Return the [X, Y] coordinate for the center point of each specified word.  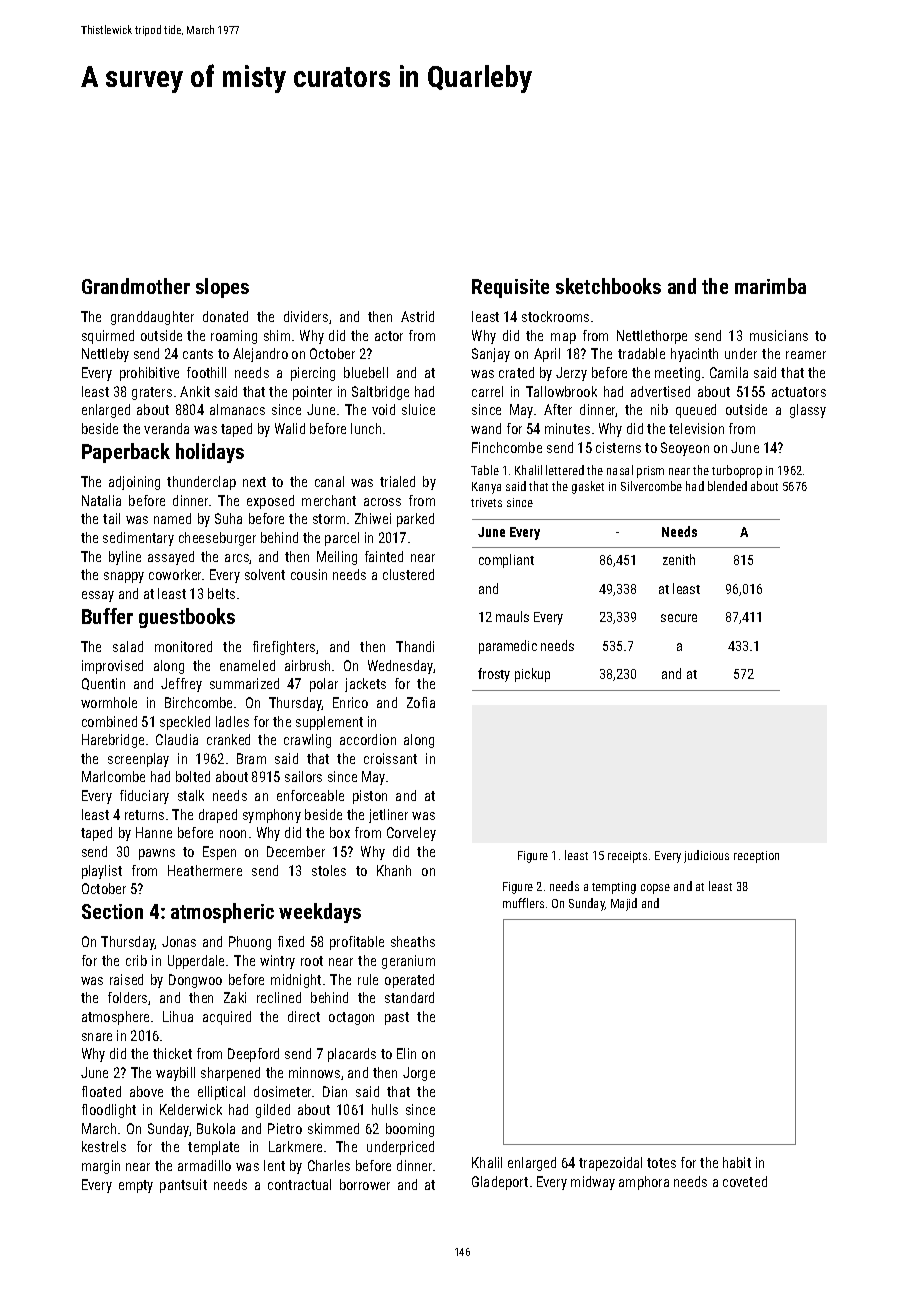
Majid [624, 904]
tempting [614, 888]
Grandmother [136, 286]
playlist [102, 872]
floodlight [109, 1111]
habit [737, 1162]
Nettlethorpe [652, 337]
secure [679, 618]
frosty [494, 675]
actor [389, 336]
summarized [244, 683]
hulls [385, 1109]
